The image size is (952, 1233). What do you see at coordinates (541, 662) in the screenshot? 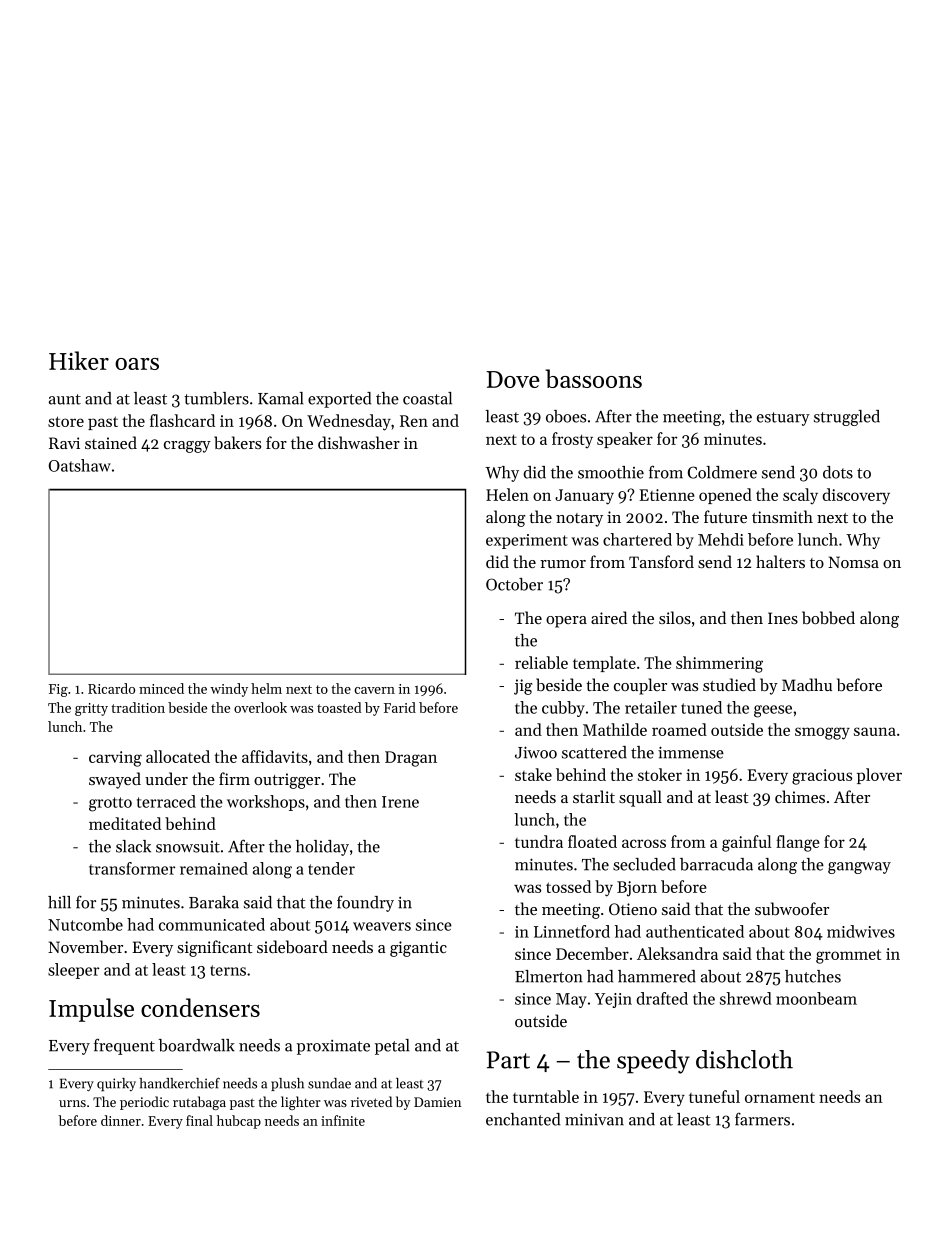
I see `reliable` at bounding box center [541, 662].
